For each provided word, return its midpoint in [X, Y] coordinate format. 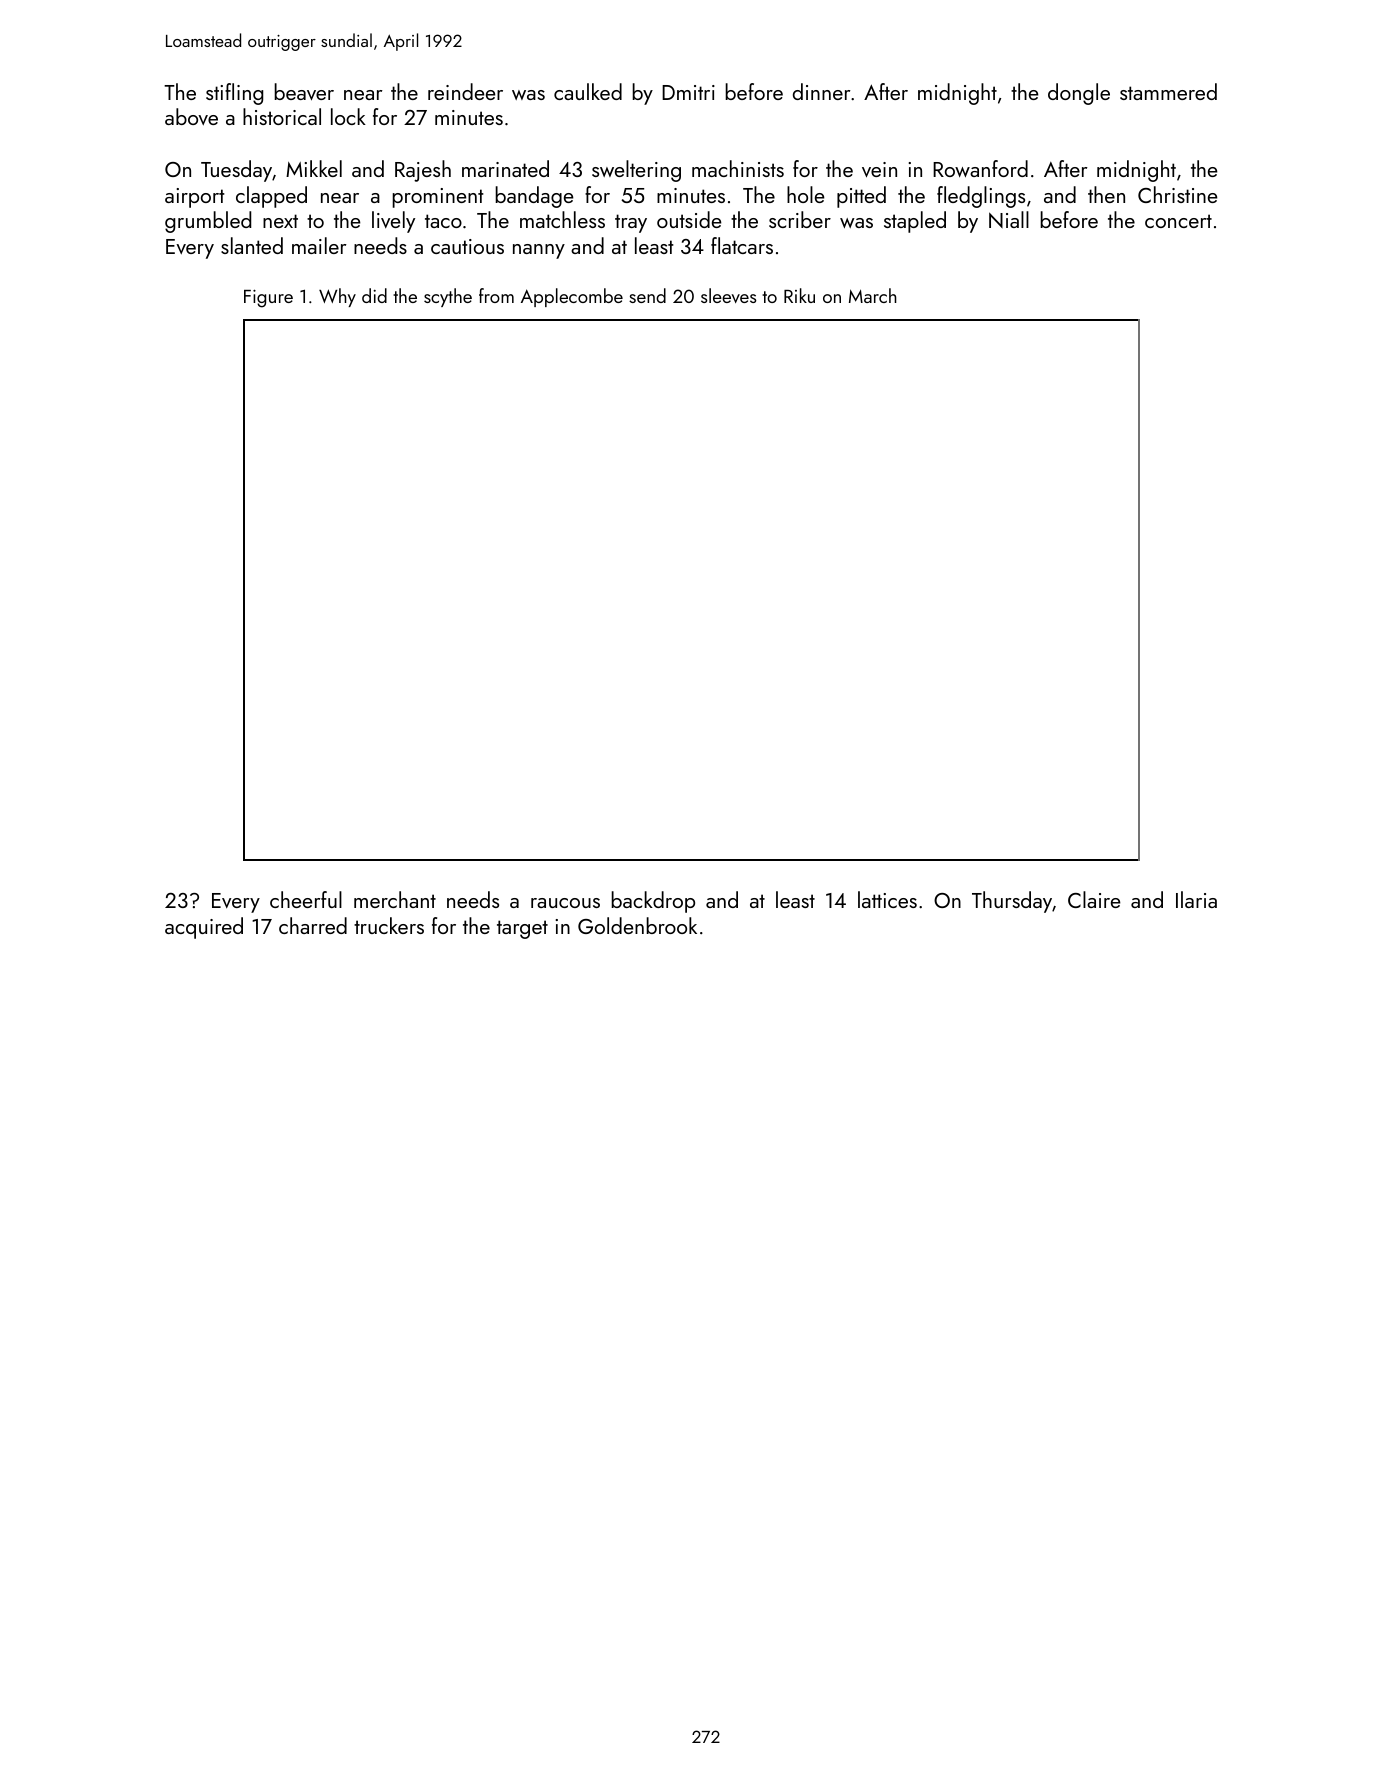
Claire [1094, 899]
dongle [1079, 94]
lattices [887, 899]
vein [879, 169]
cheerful [306, 899]
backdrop [653, 902]
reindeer [465, 91]
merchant [395, 899]
